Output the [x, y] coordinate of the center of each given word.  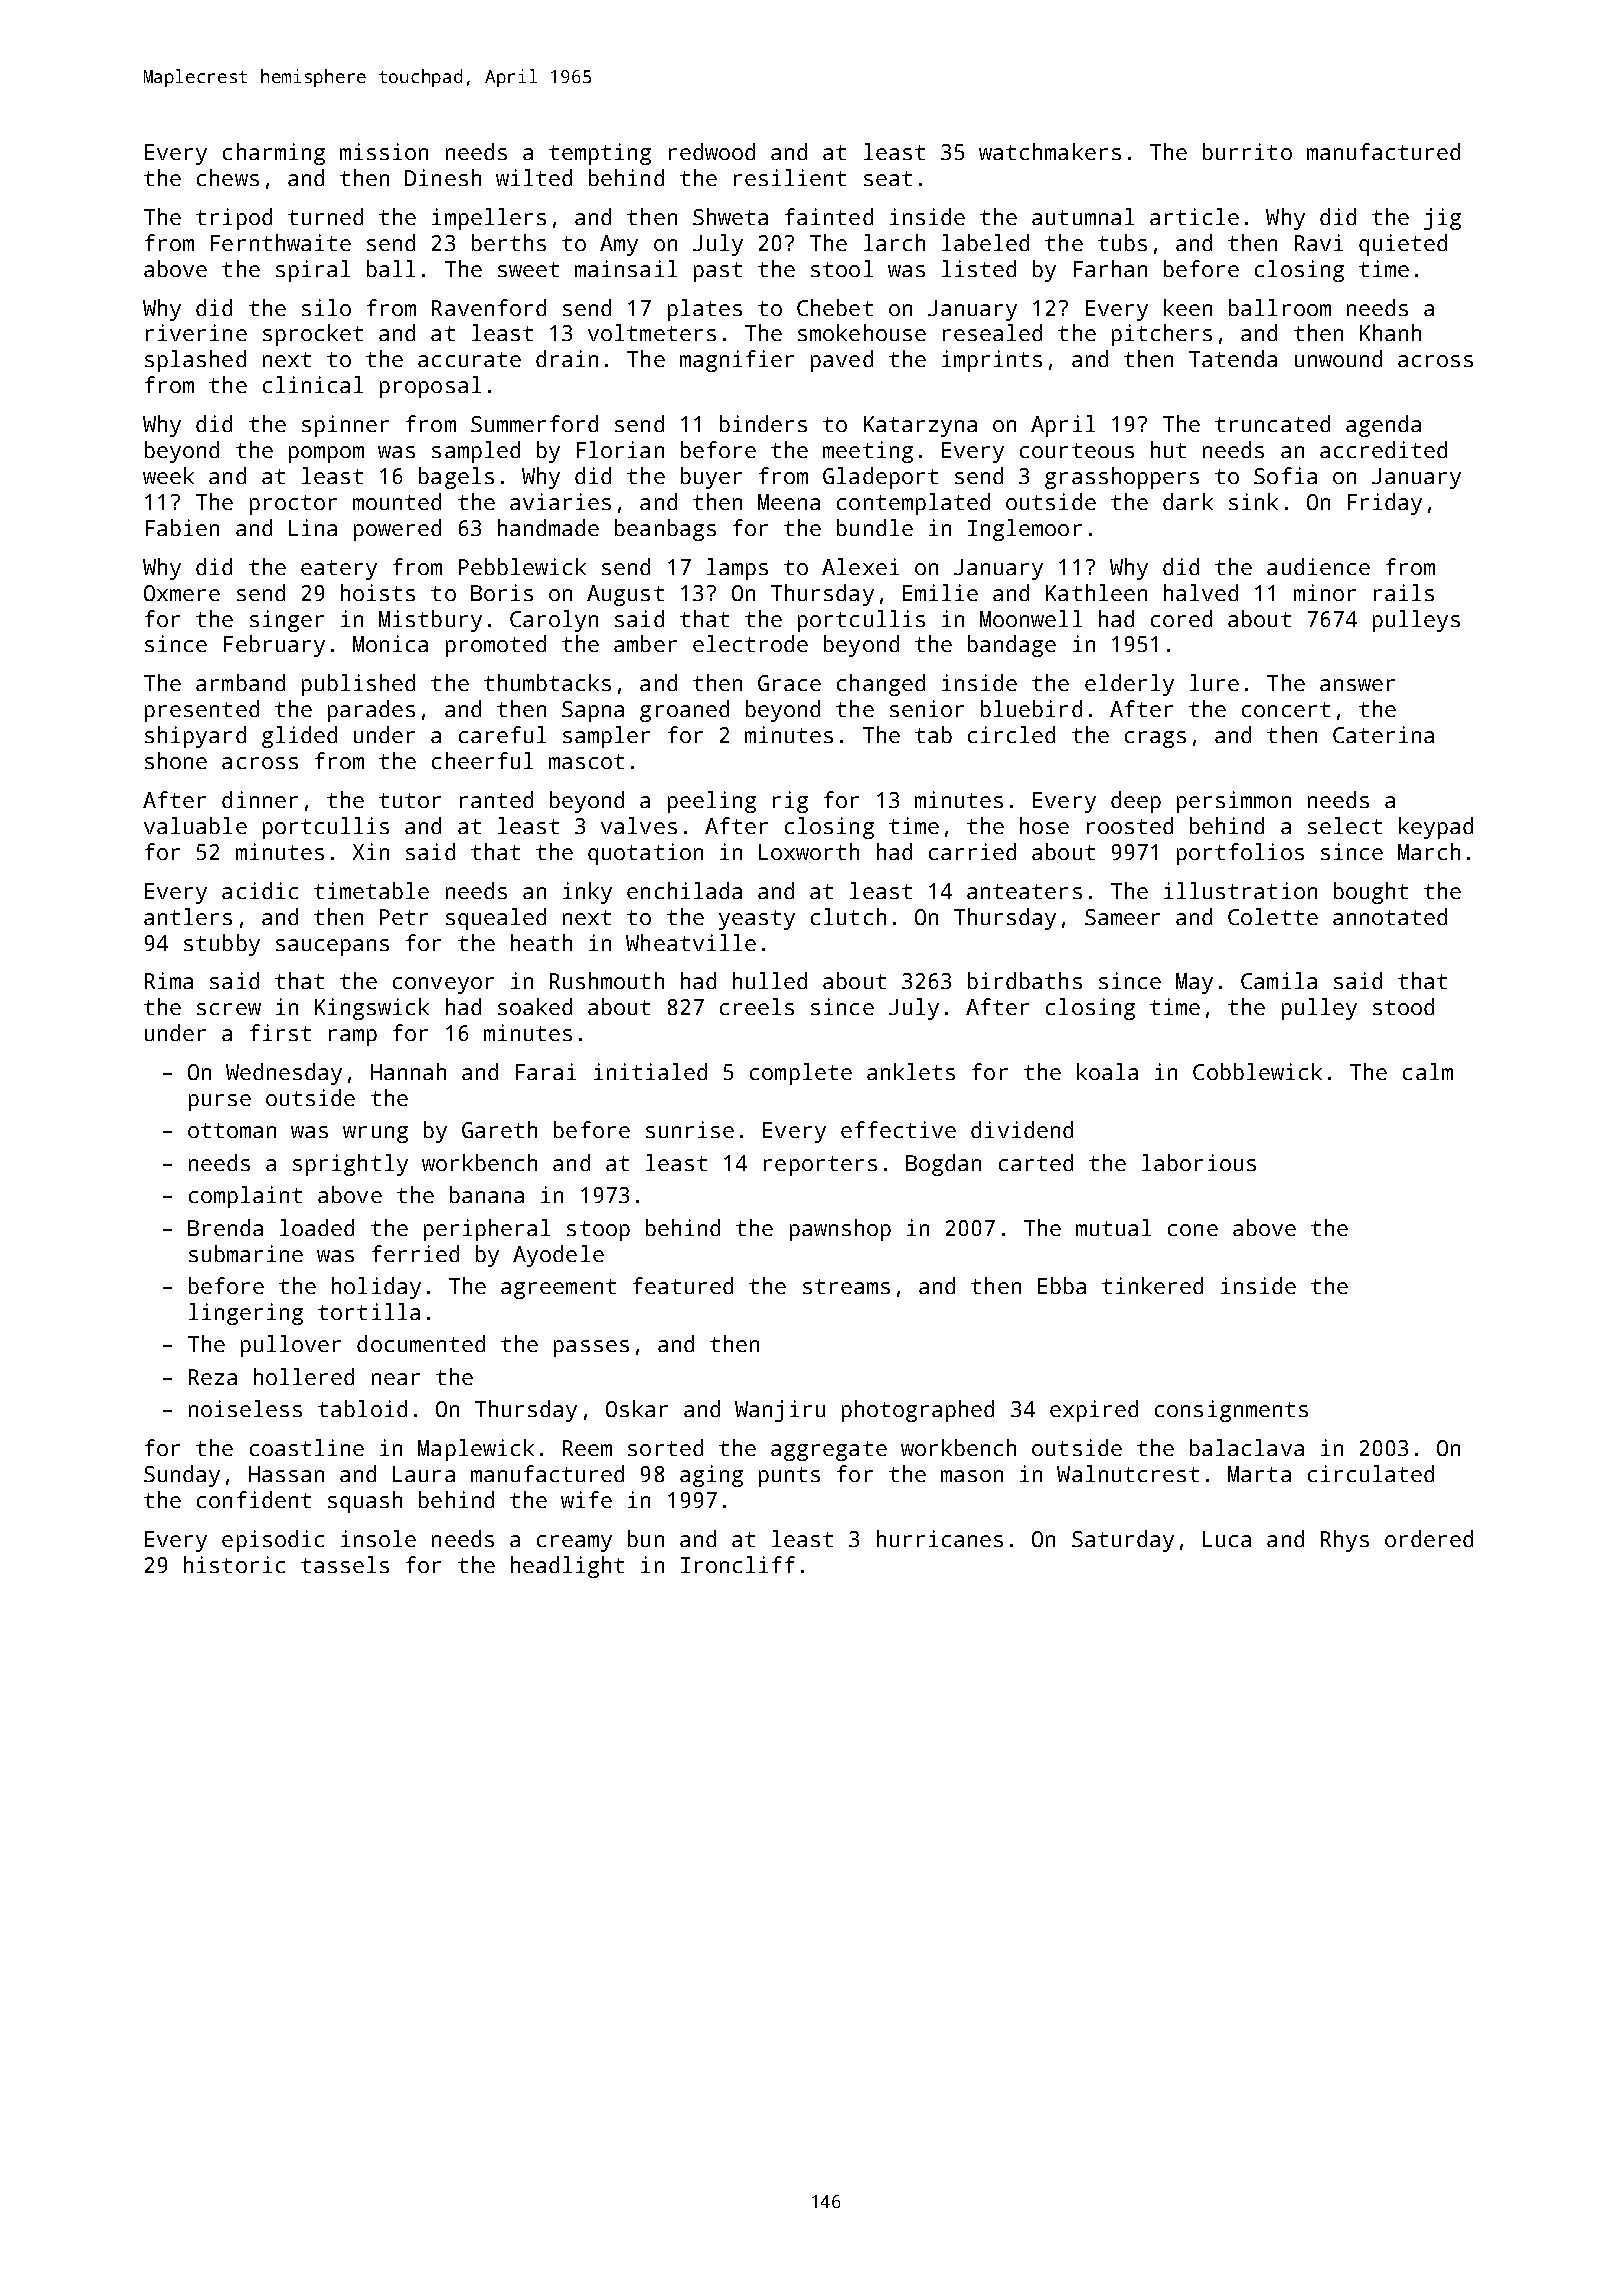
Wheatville [691, 942]
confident [254, 1499]
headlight [567, 1567]
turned [325, 216]
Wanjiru [780, 1411]
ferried [415, 1253]
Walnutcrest [1128, 1473]
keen [1188, 307]
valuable [195, 825]
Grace [789, 683]
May [1194, 983]
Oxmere [182, 593]
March [1429, 851]
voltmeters [652, 332]
